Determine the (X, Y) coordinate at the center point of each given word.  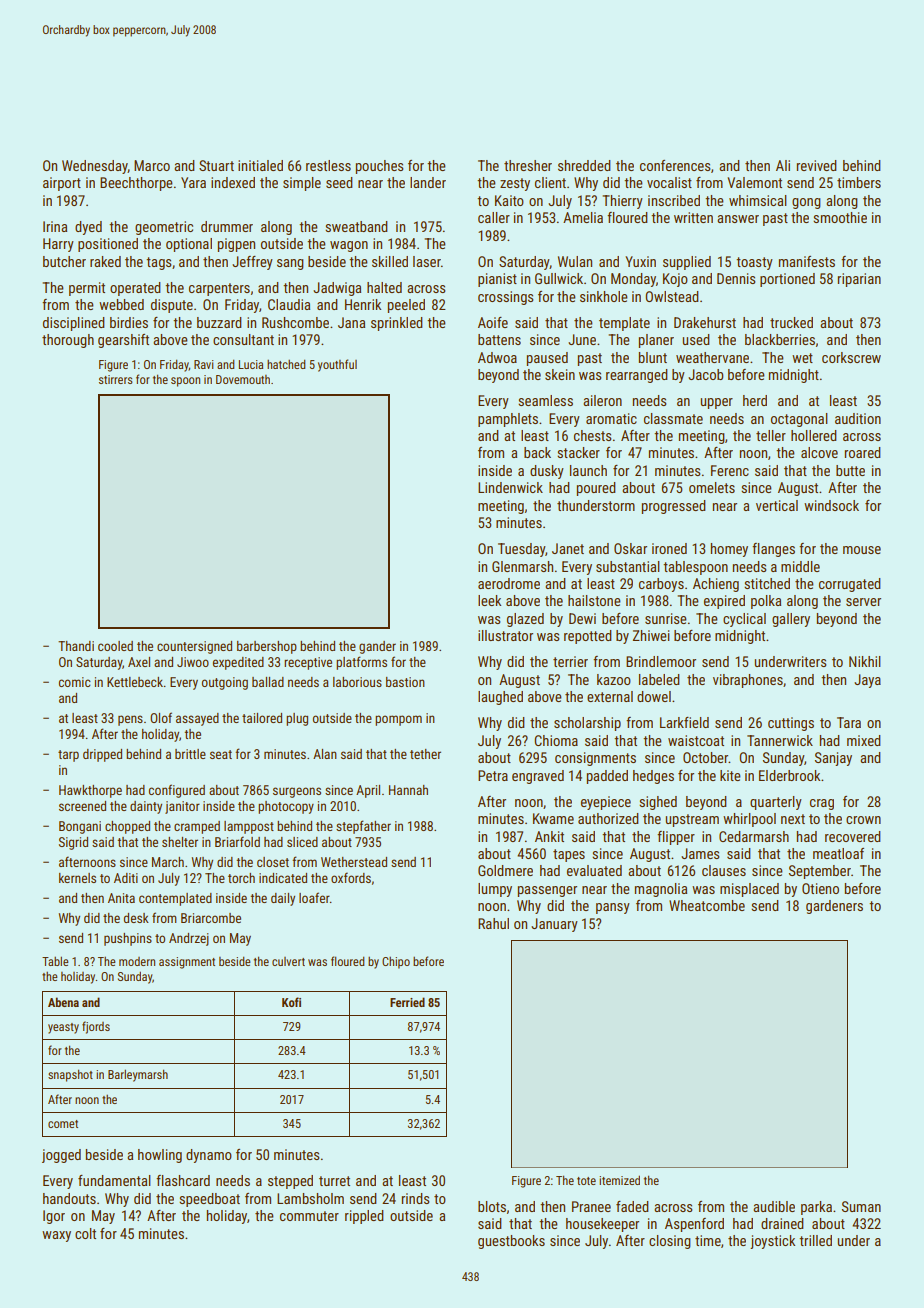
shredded (584, 165)
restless (328, 165)
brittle (190, 754)
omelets (712, 487)
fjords (96, 1027)
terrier (570, 661)
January (554, 925)
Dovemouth (243, 379)
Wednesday (95, 167)
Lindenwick (510, 487)
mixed (863, 740)
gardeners (834, 907)
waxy (56, 1236)
